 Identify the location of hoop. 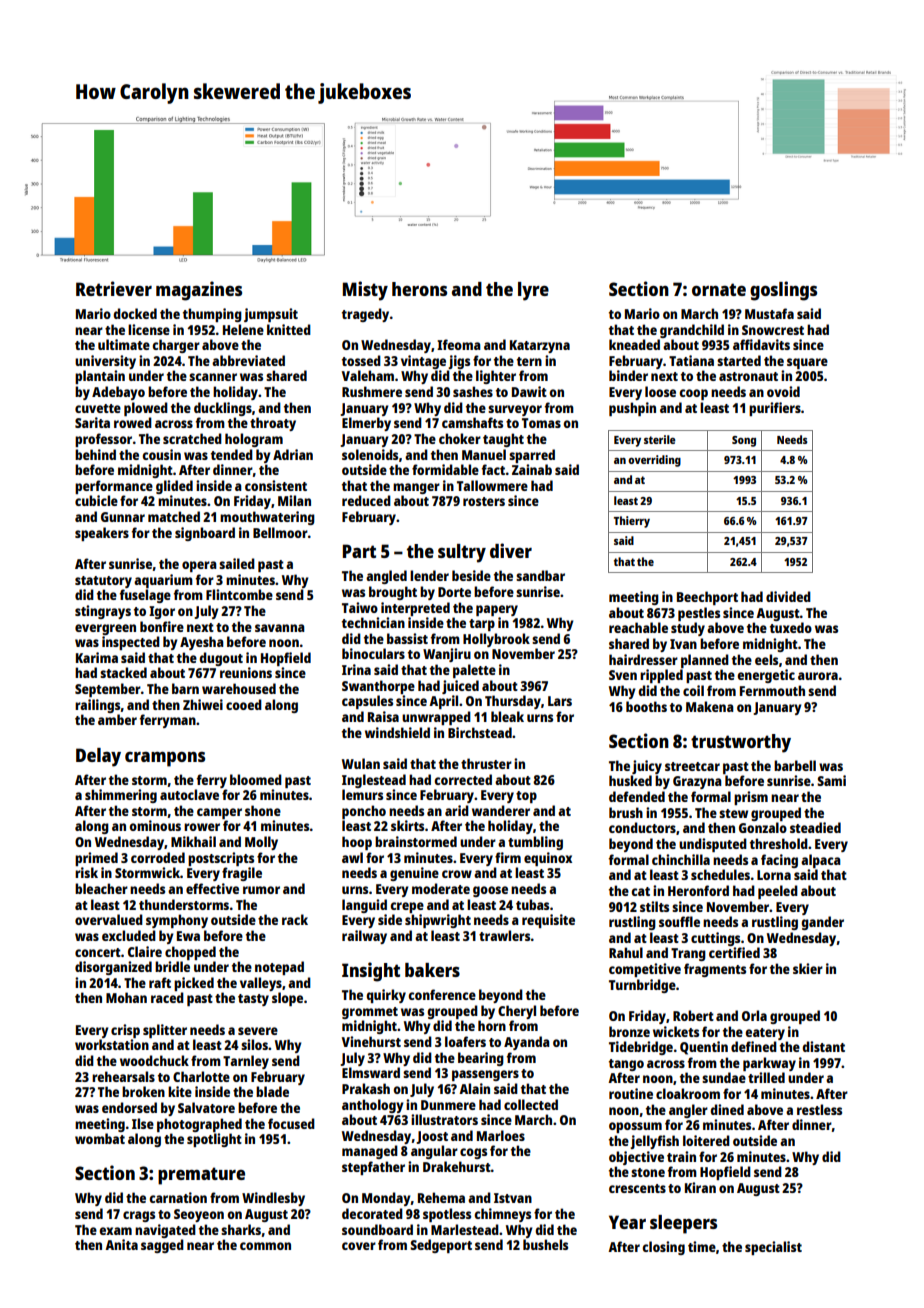
(357, 843).
